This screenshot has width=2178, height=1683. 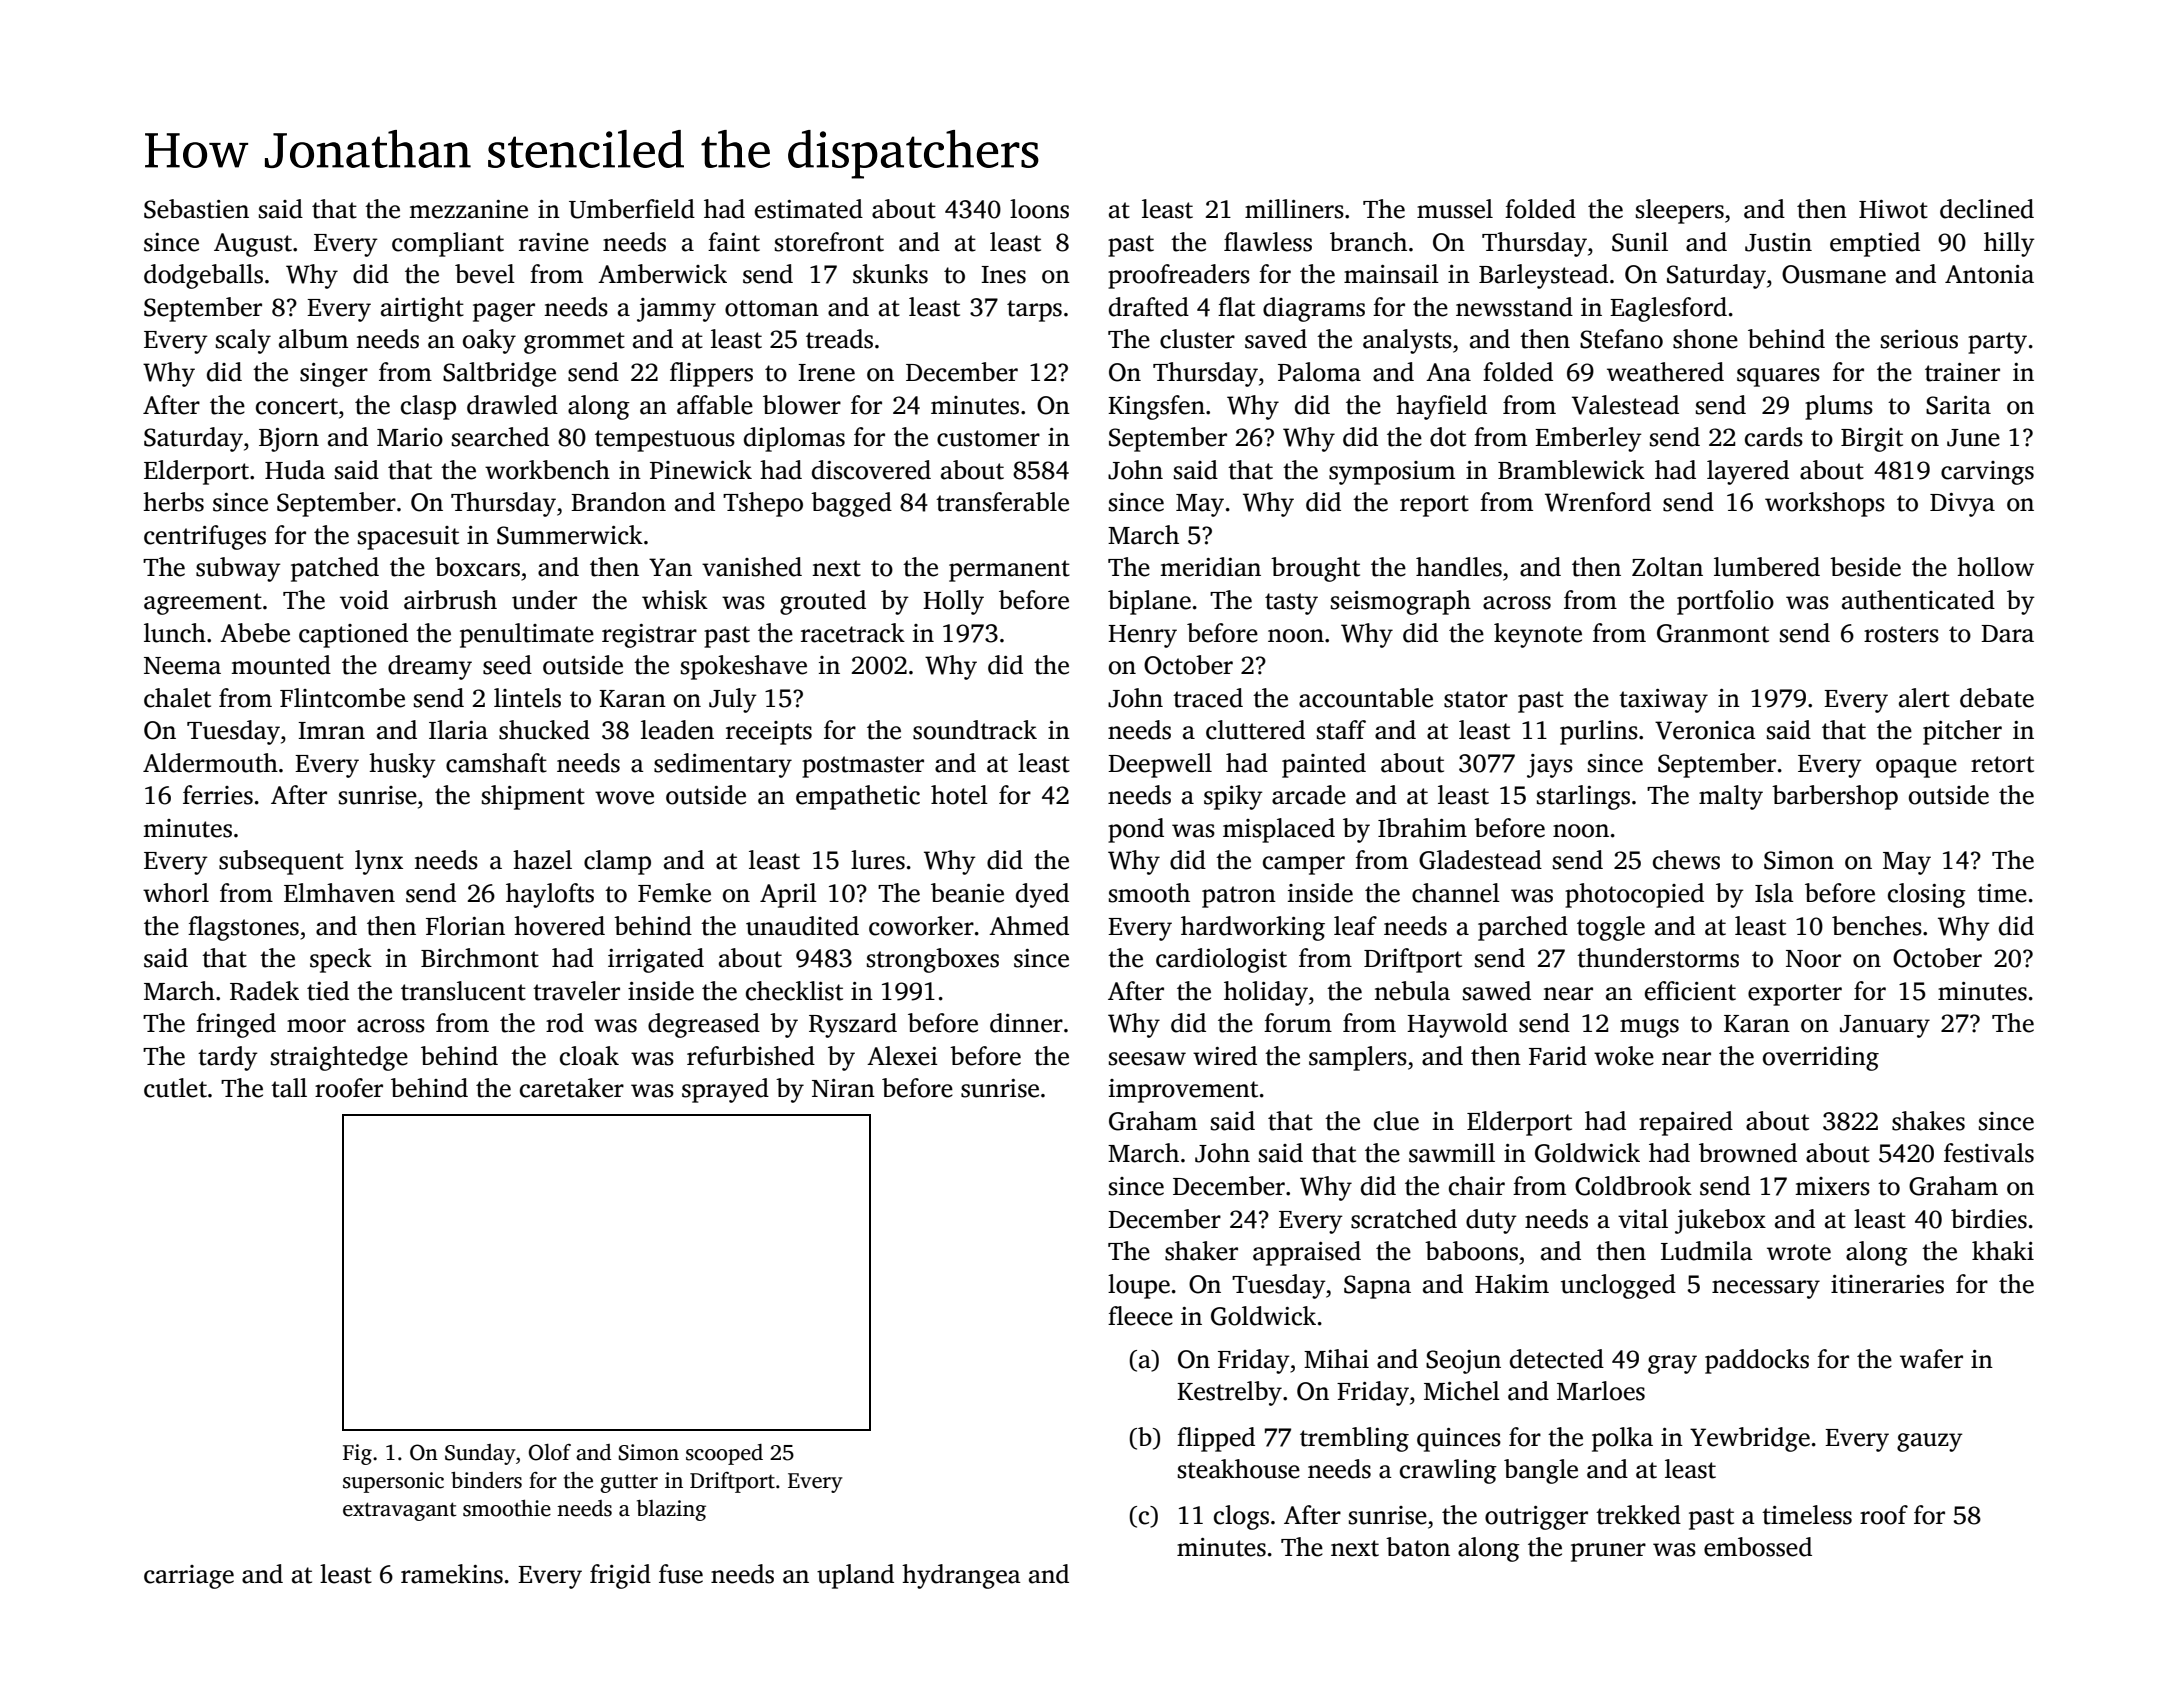 I want to click on portfolio, so click(x=1725, y=602).
